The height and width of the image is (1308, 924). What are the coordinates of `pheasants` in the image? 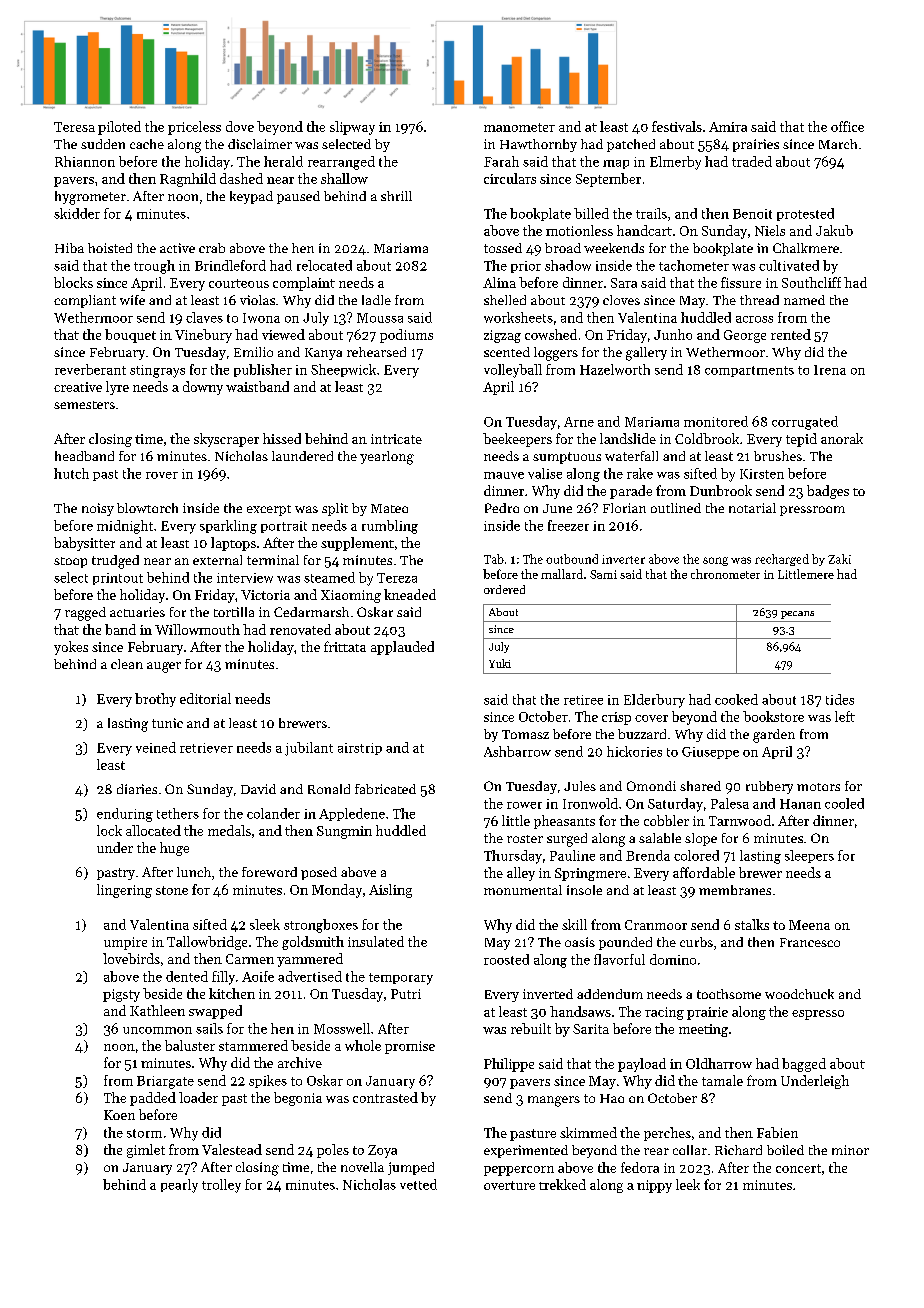 It's located at (564, 822).
